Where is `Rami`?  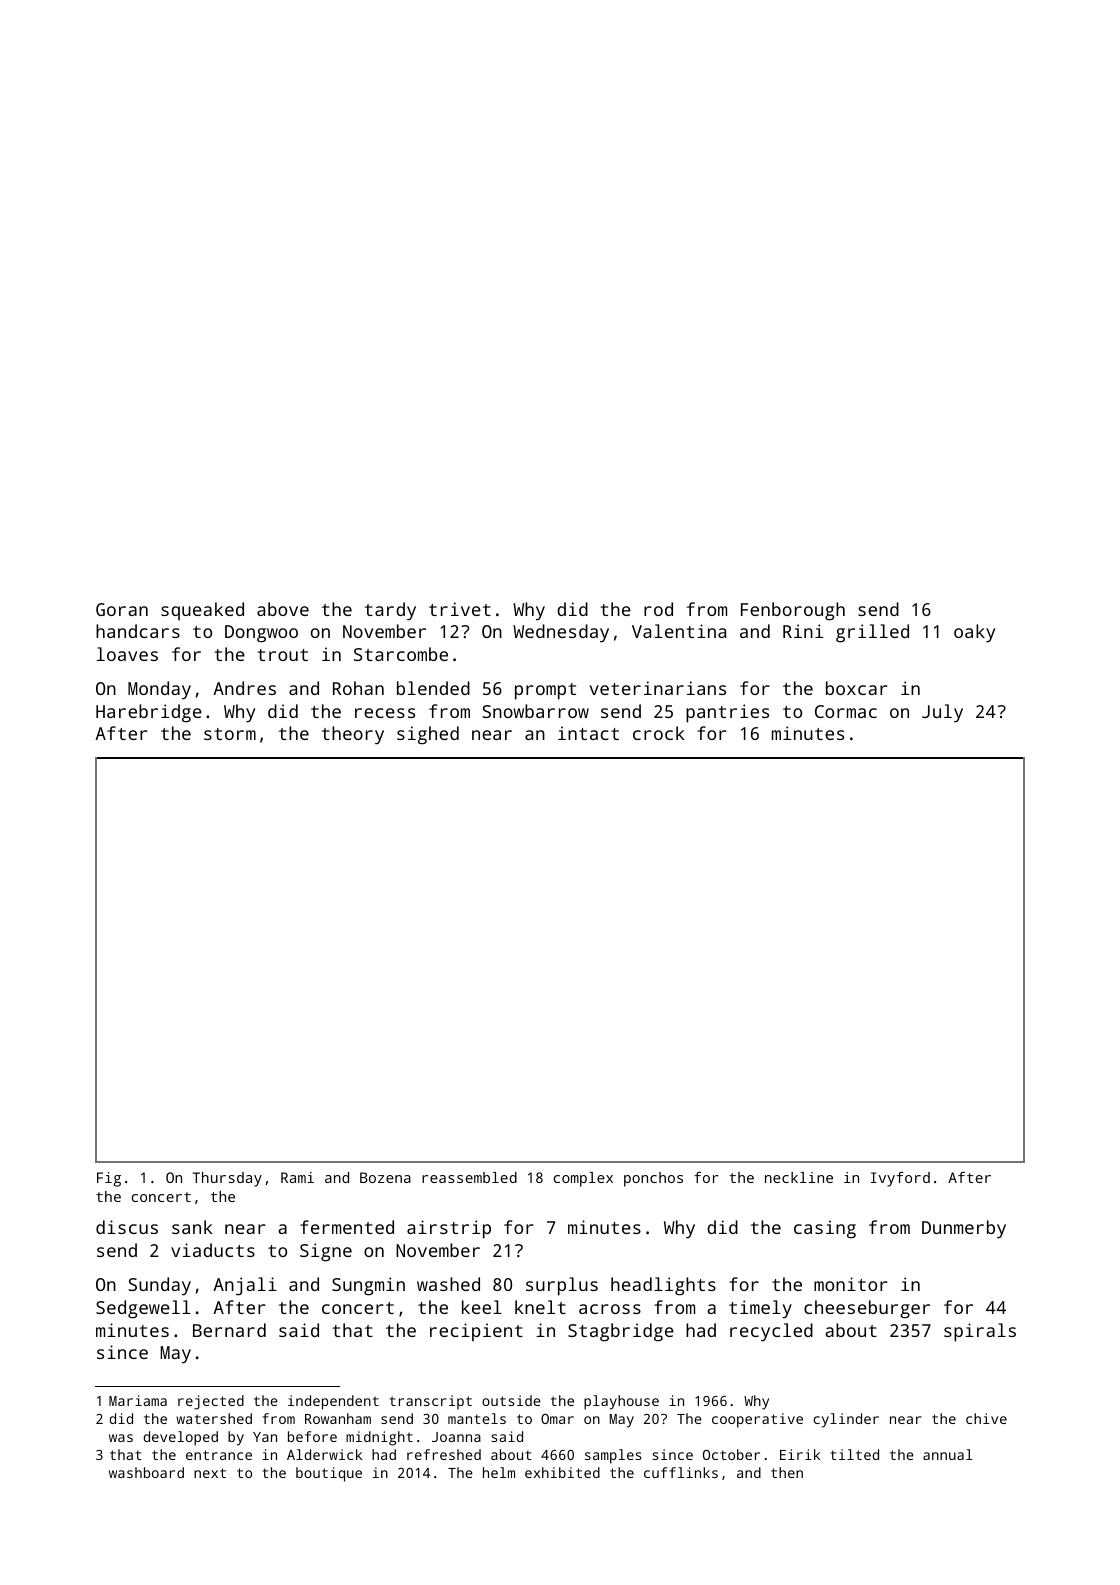
Rami is located at coordinates (297, 1177).
